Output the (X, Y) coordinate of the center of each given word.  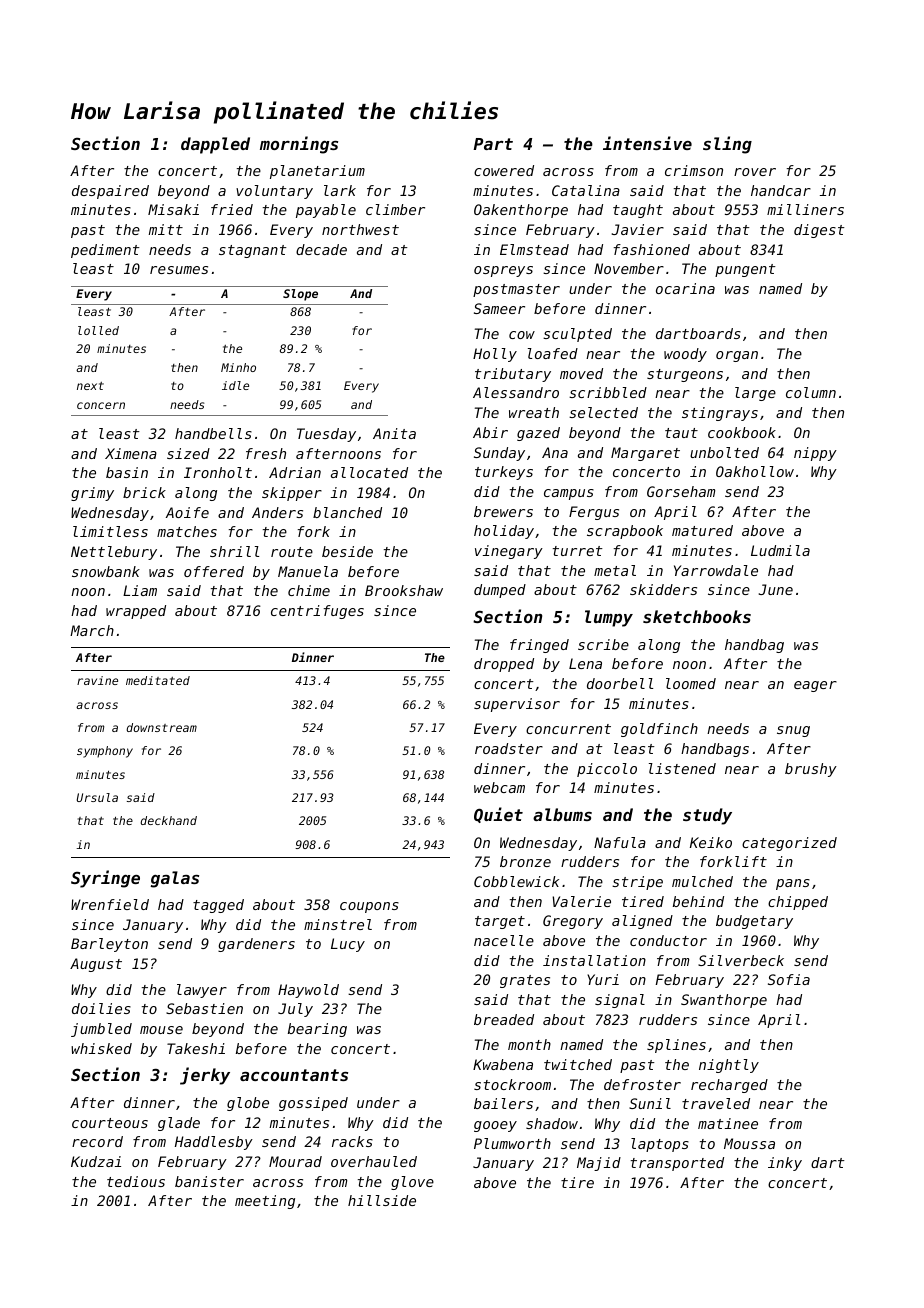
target (500, 922)
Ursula (97, 797)
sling (727, 145)
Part (493, 144)
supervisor (517, 705)
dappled (215, 145)
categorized (789, 844)
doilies (101, 1008)
